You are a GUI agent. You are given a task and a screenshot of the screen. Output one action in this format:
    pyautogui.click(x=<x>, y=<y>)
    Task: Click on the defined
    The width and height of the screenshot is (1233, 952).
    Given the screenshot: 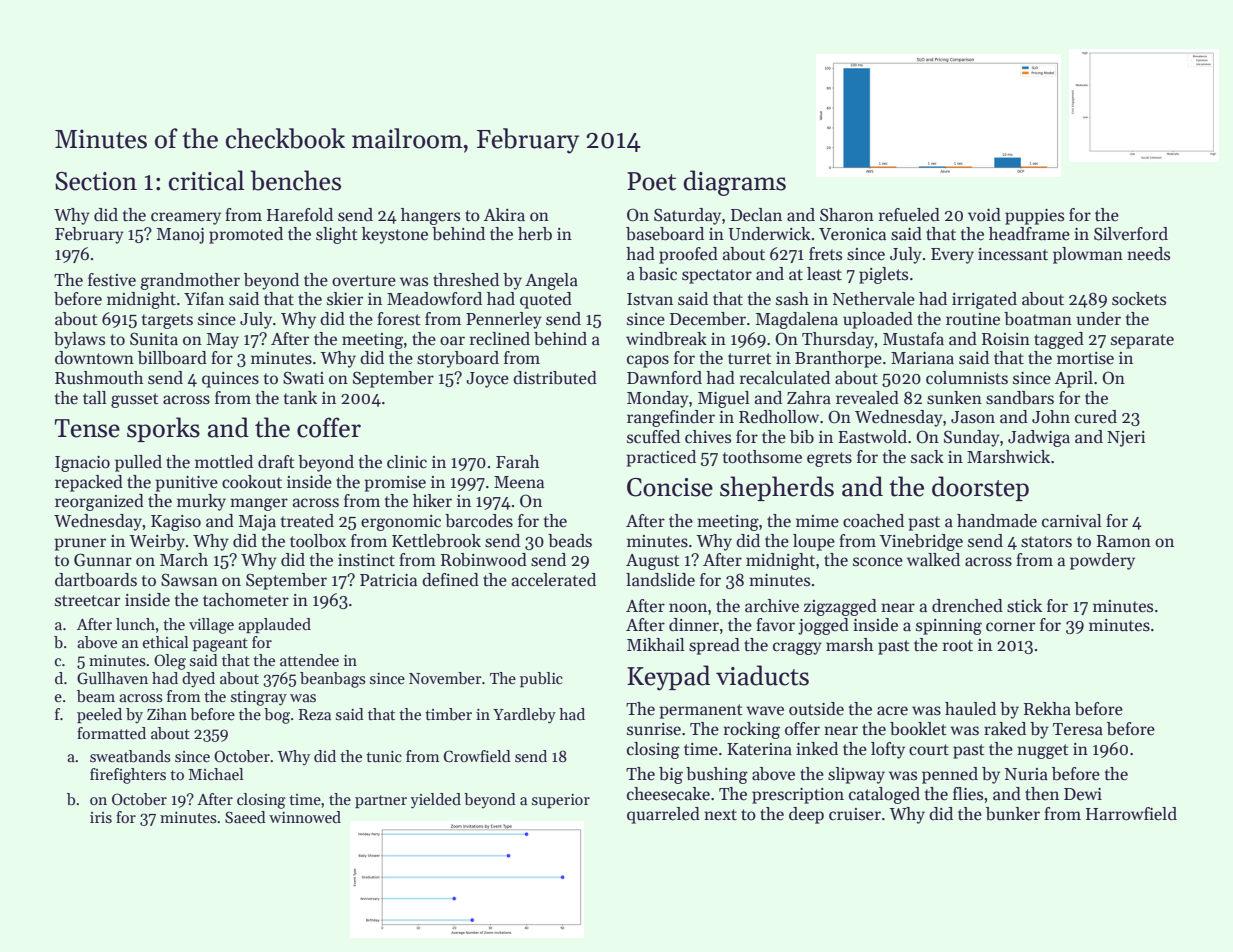 What is the action you would take?
    pyautogui.click(x=450, y=580)
